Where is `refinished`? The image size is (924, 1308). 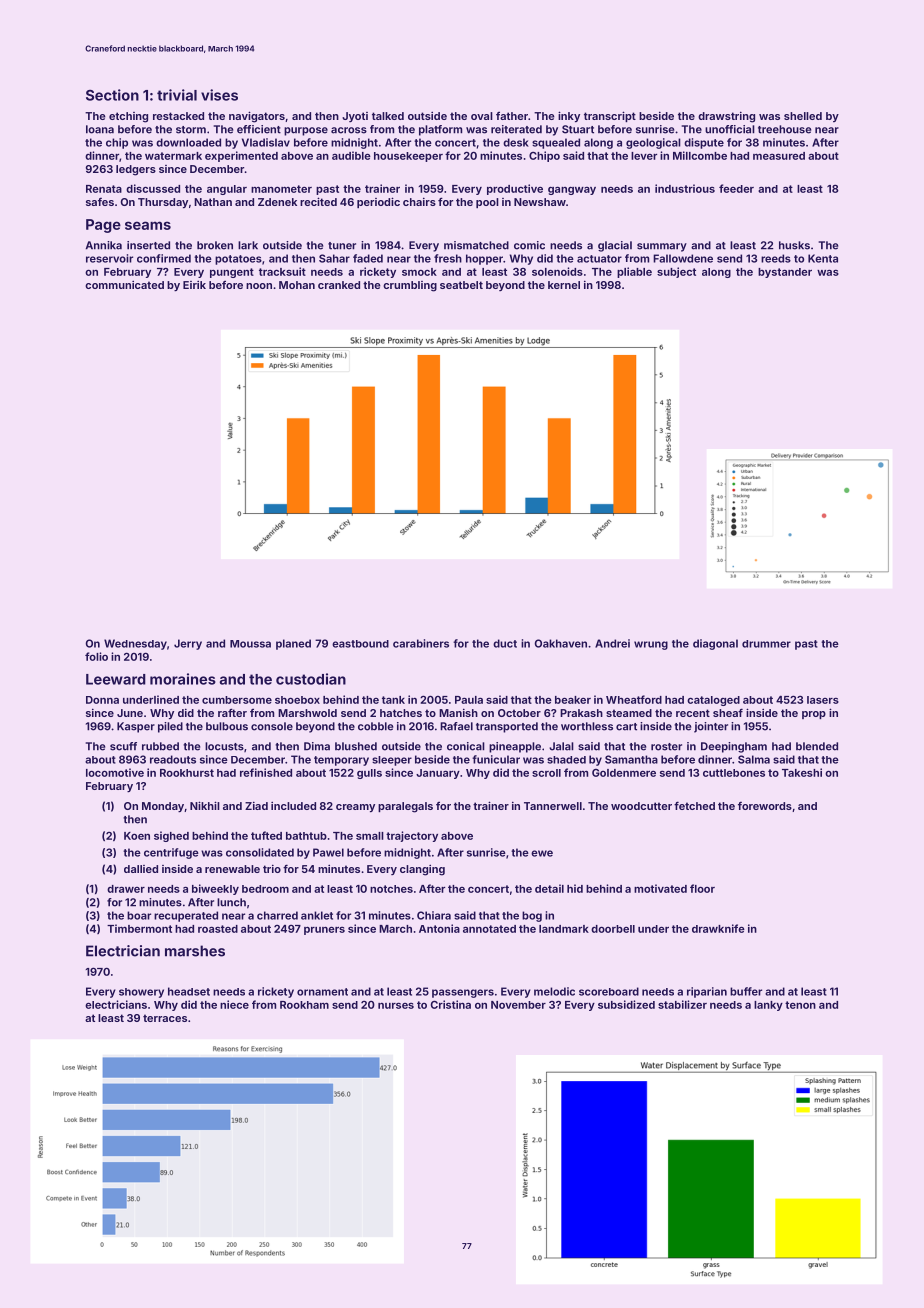 refinished is located at coordinates (266, 772).
